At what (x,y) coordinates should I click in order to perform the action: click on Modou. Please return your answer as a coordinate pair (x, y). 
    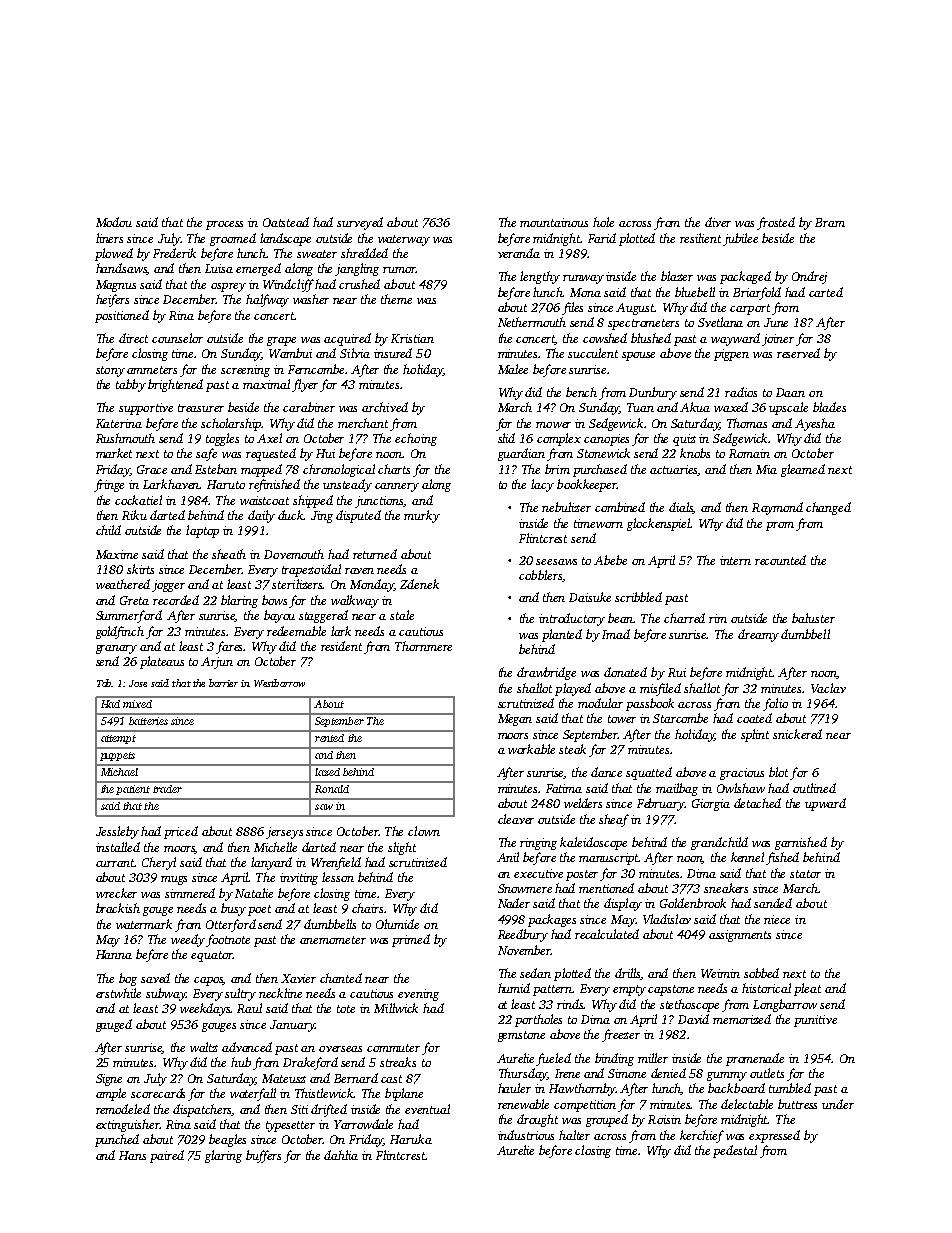
    Looking at the image, I should click on (114, 222).
